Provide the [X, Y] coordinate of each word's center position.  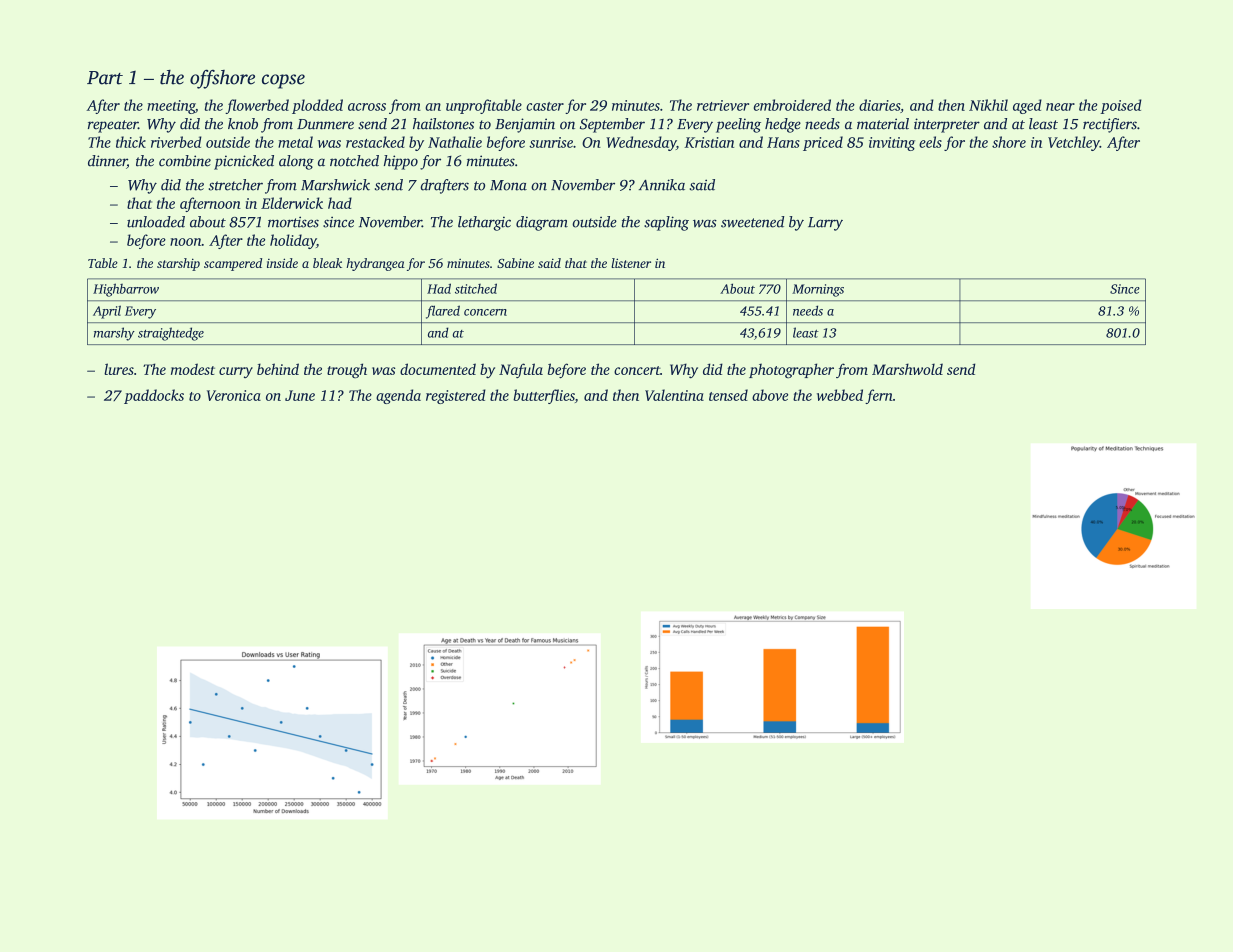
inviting [892, 144]
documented [438, 369]
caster [545, 106]
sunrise [551, 142]
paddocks [154, 396]
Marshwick [335, 185]
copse [283, 81]
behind [278, 369]
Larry [825, 224]
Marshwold [907, 369]
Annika [662, 185]
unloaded [156, 222]
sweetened [753, 222]
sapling [666, 223]
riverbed [176, 142]
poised [1121, 106]
